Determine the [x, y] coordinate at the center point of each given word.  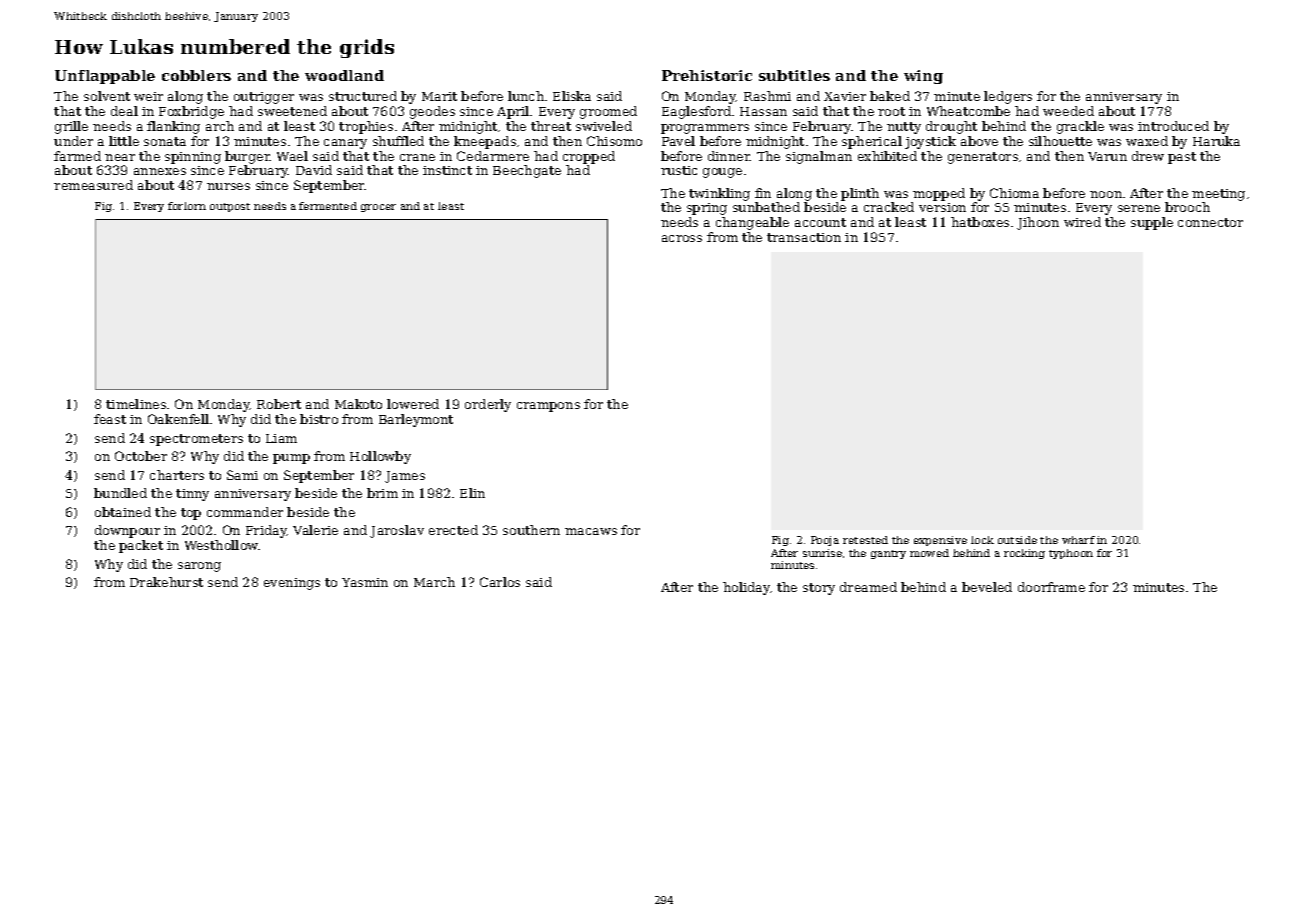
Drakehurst [166, 582]
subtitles [794, 75]
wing [923, 77]
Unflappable [105, 77]
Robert [279, 404]
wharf [1078, 540]
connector [1210, 222]
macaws [591, 531]
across [682, 238]
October [141, 456]
